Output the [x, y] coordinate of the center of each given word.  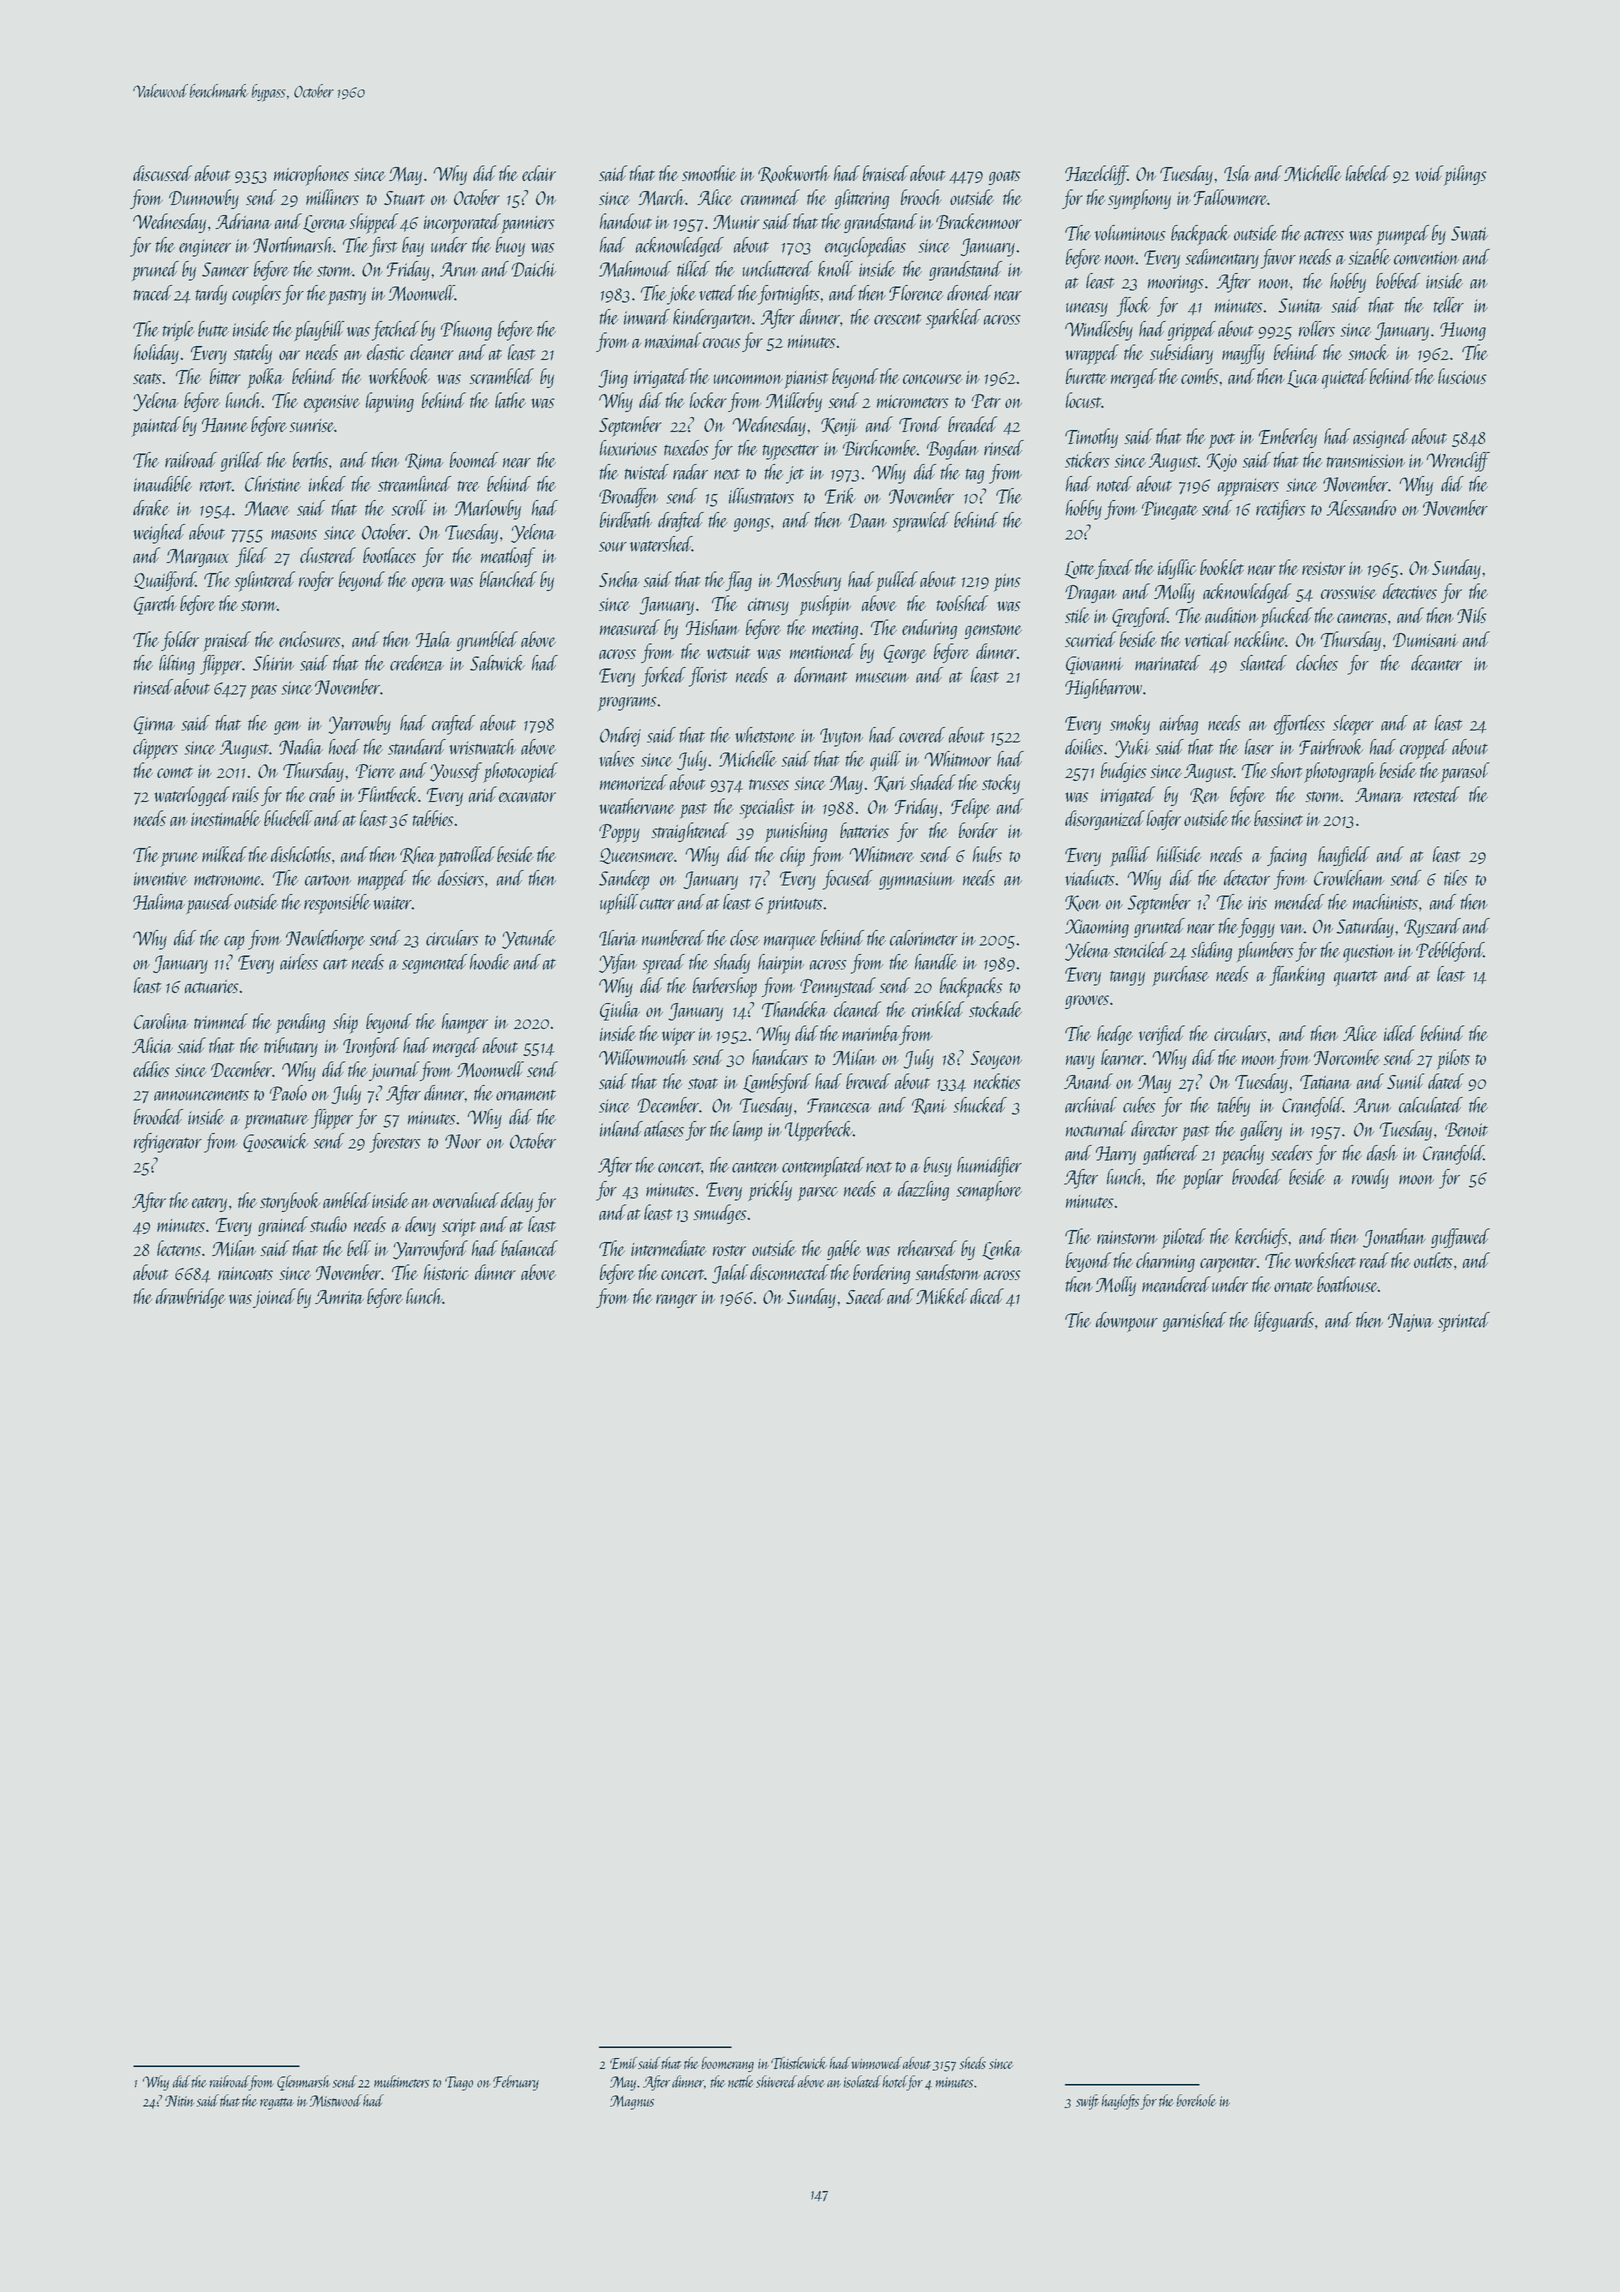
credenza [417, 663]
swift [1087, 2102]
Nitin [179, 2101]
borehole [1196, 2100]
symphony [1139, 199]
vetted [717, 293]
